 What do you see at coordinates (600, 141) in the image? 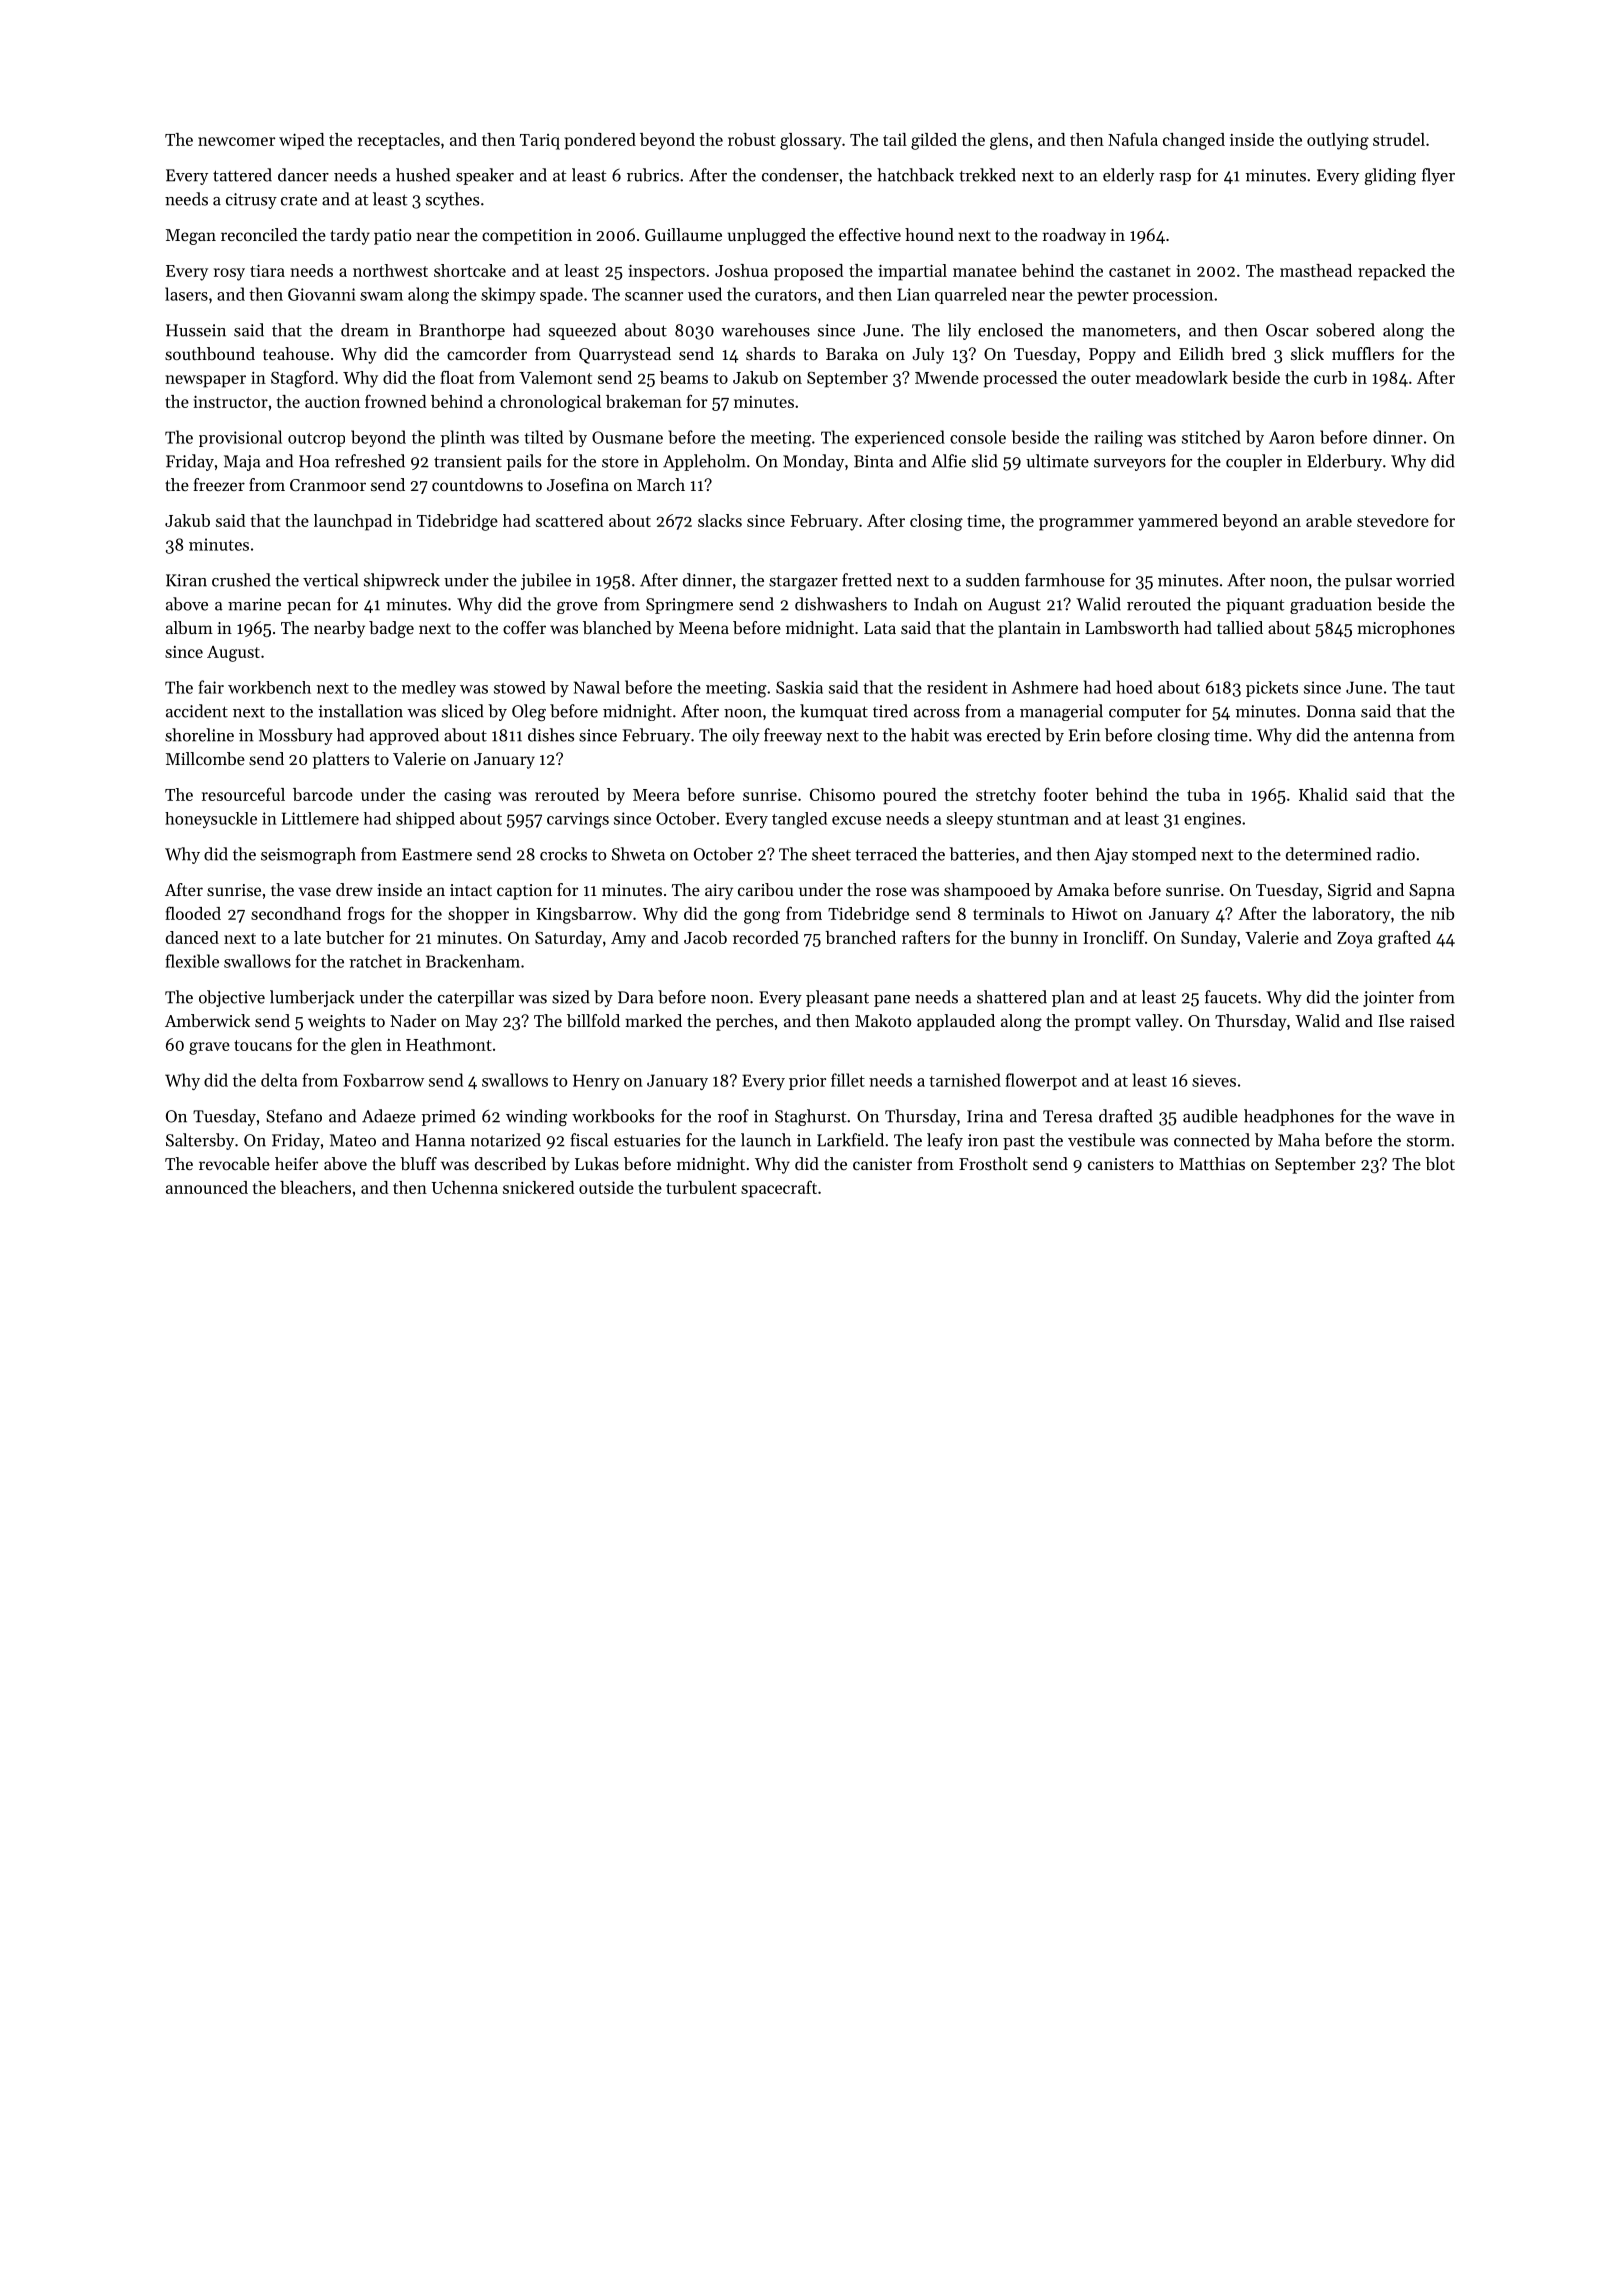
I see `pondered` at bounding box center [600, 141].
